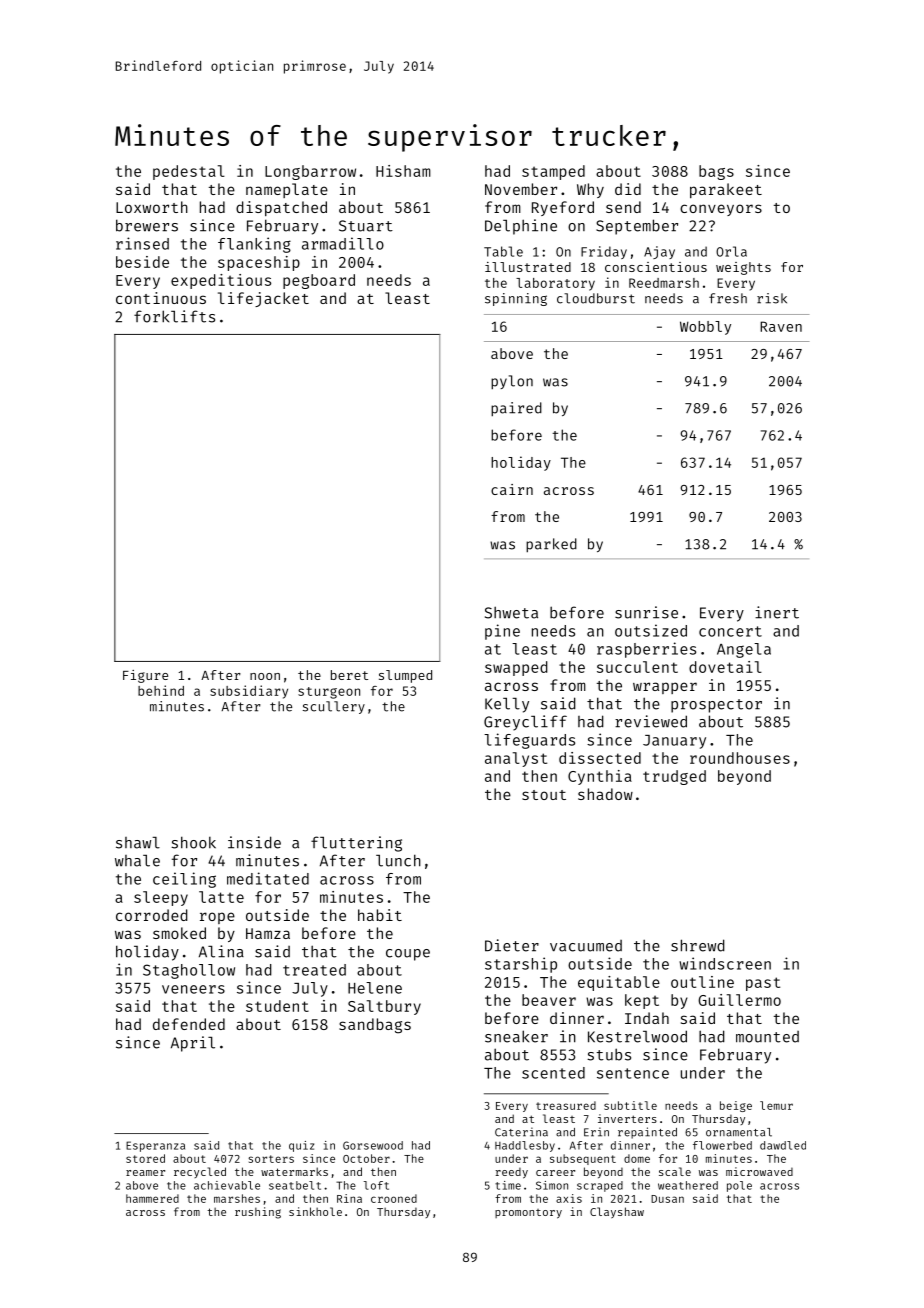 Image resolution: width=924 pixels, height=1308 pixels. What do you see at coordinates (739, 1186) in the screenshot?
I see `pole` at bounding box center [739, 1186].
